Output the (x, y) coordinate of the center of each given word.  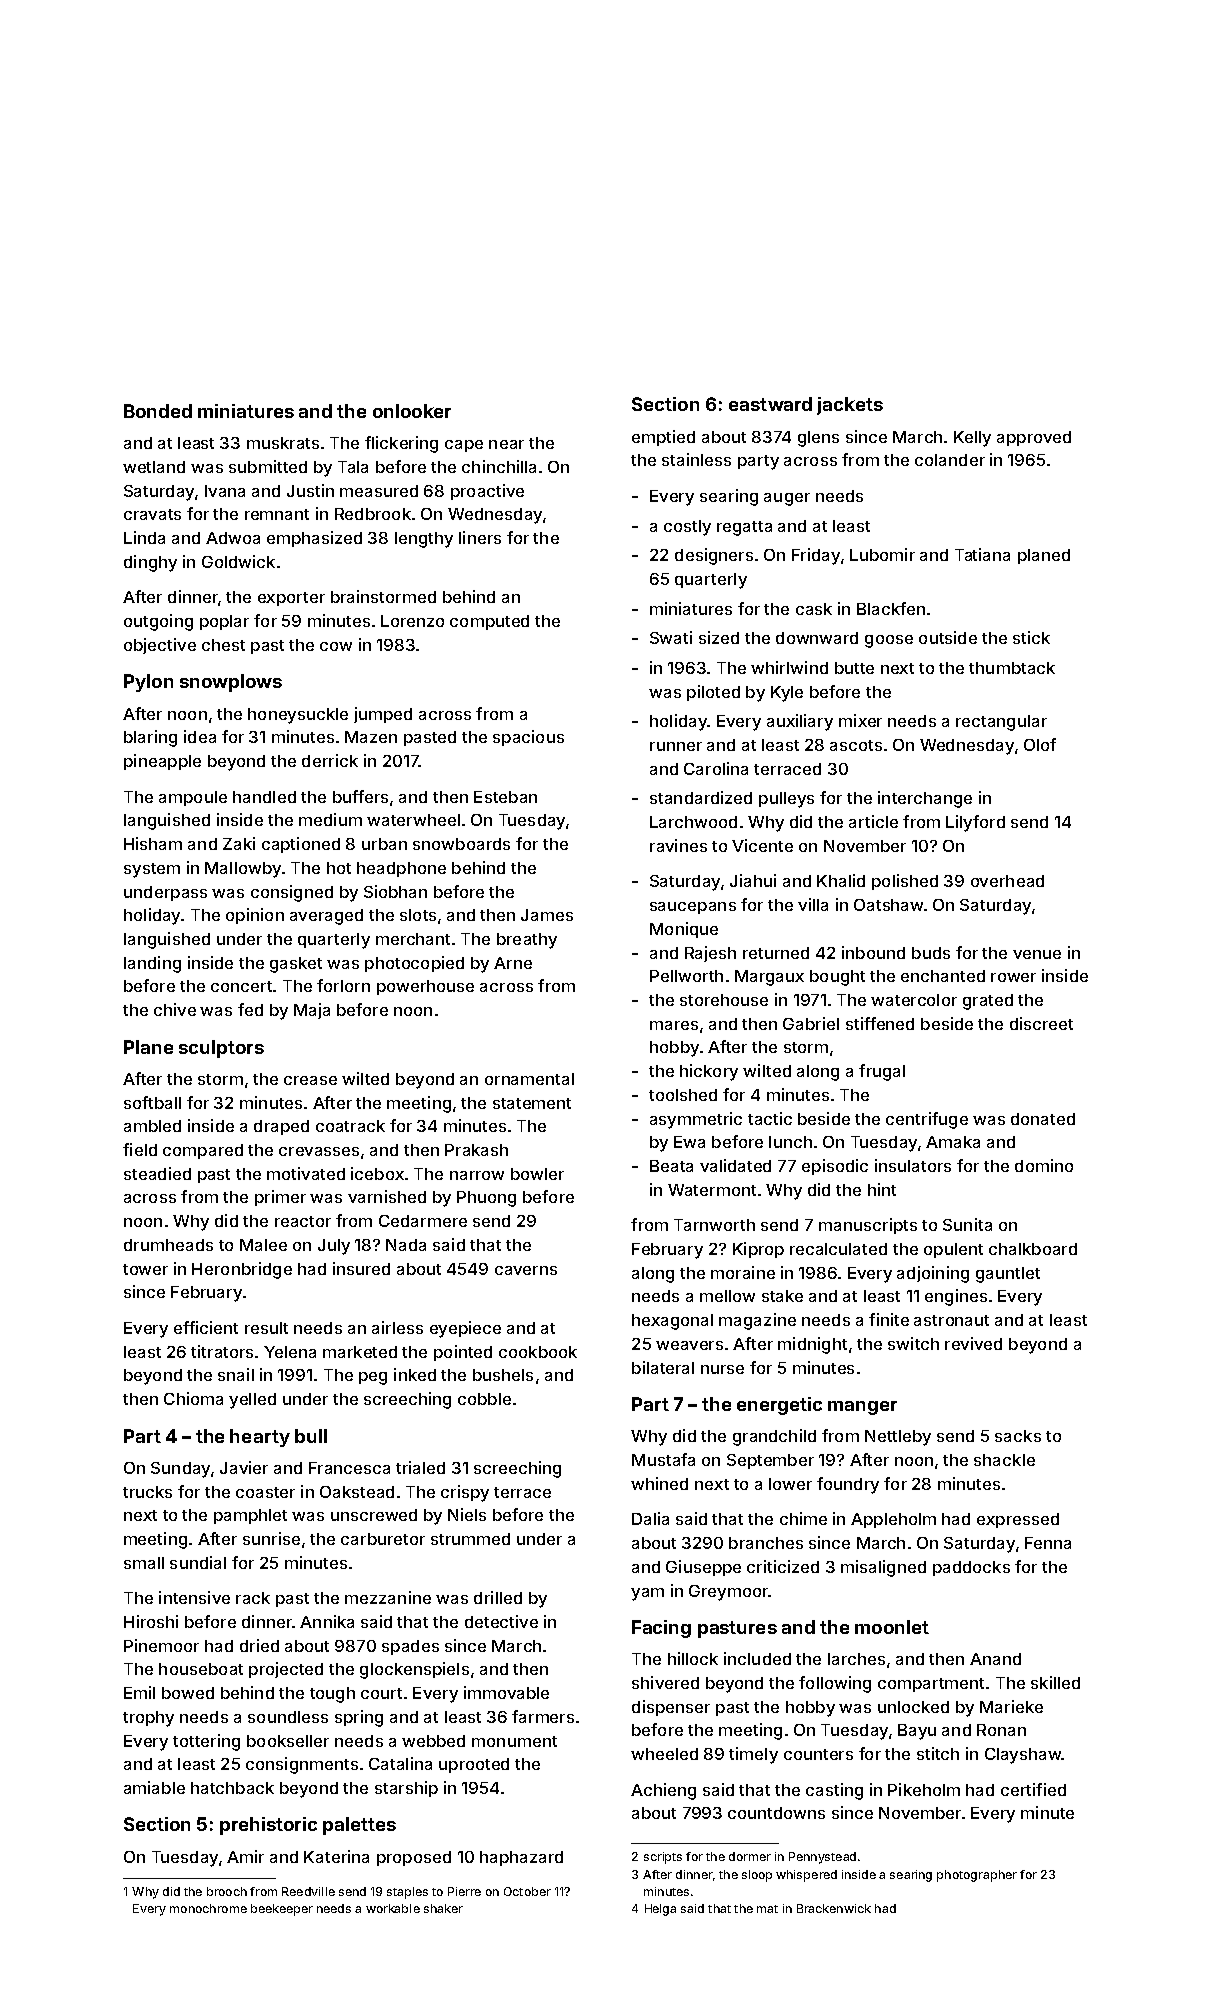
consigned (292, 893)
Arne (513, 963)
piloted (713, 693)
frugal (882, 1072)
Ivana (225, 491)
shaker (443, 1908)
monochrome (208, 1908)
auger (787, 499)
